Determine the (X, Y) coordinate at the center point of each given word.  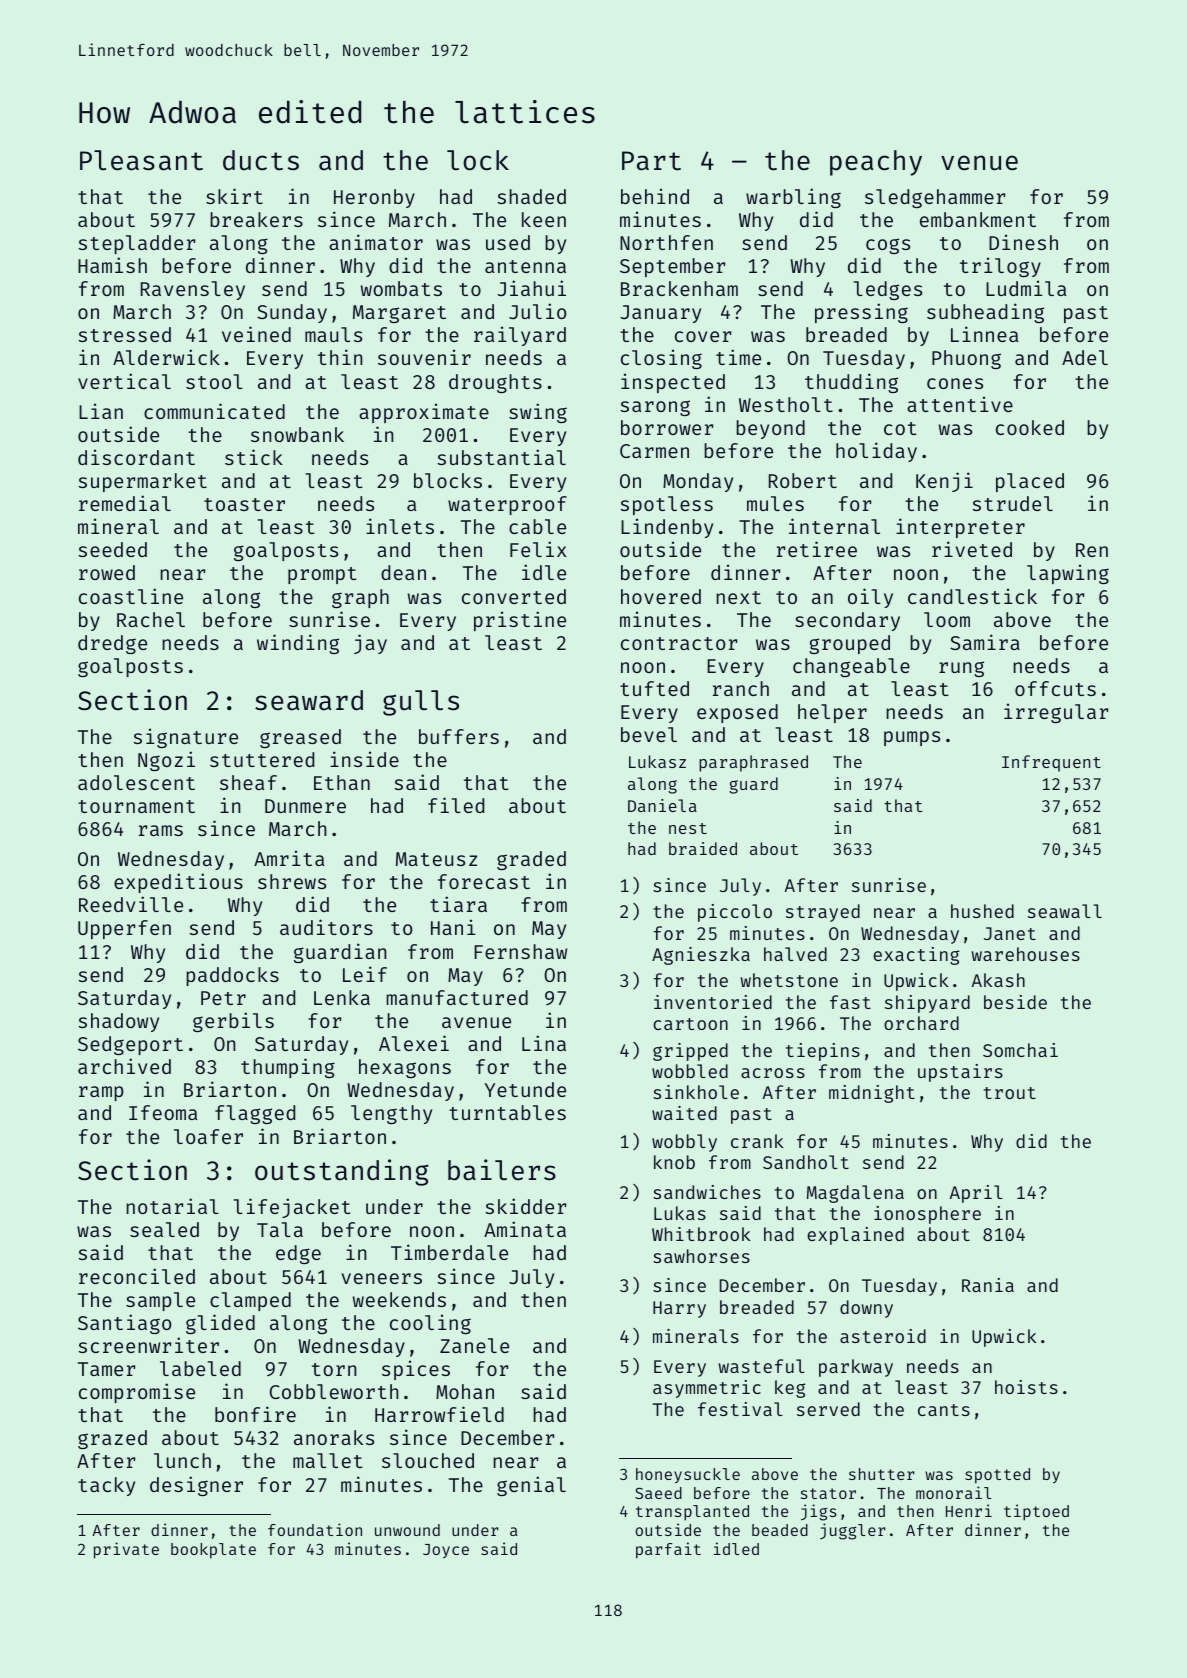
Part (651, 161)
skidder (526, 1206)
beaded (780, 1530)
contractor (679, 643)
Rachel (151, 619)
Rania (988, 1285)
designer (196, 1486)
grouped (849, 644)
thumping (288, 1068)
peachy (876, 163)
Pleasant (141, 160)
